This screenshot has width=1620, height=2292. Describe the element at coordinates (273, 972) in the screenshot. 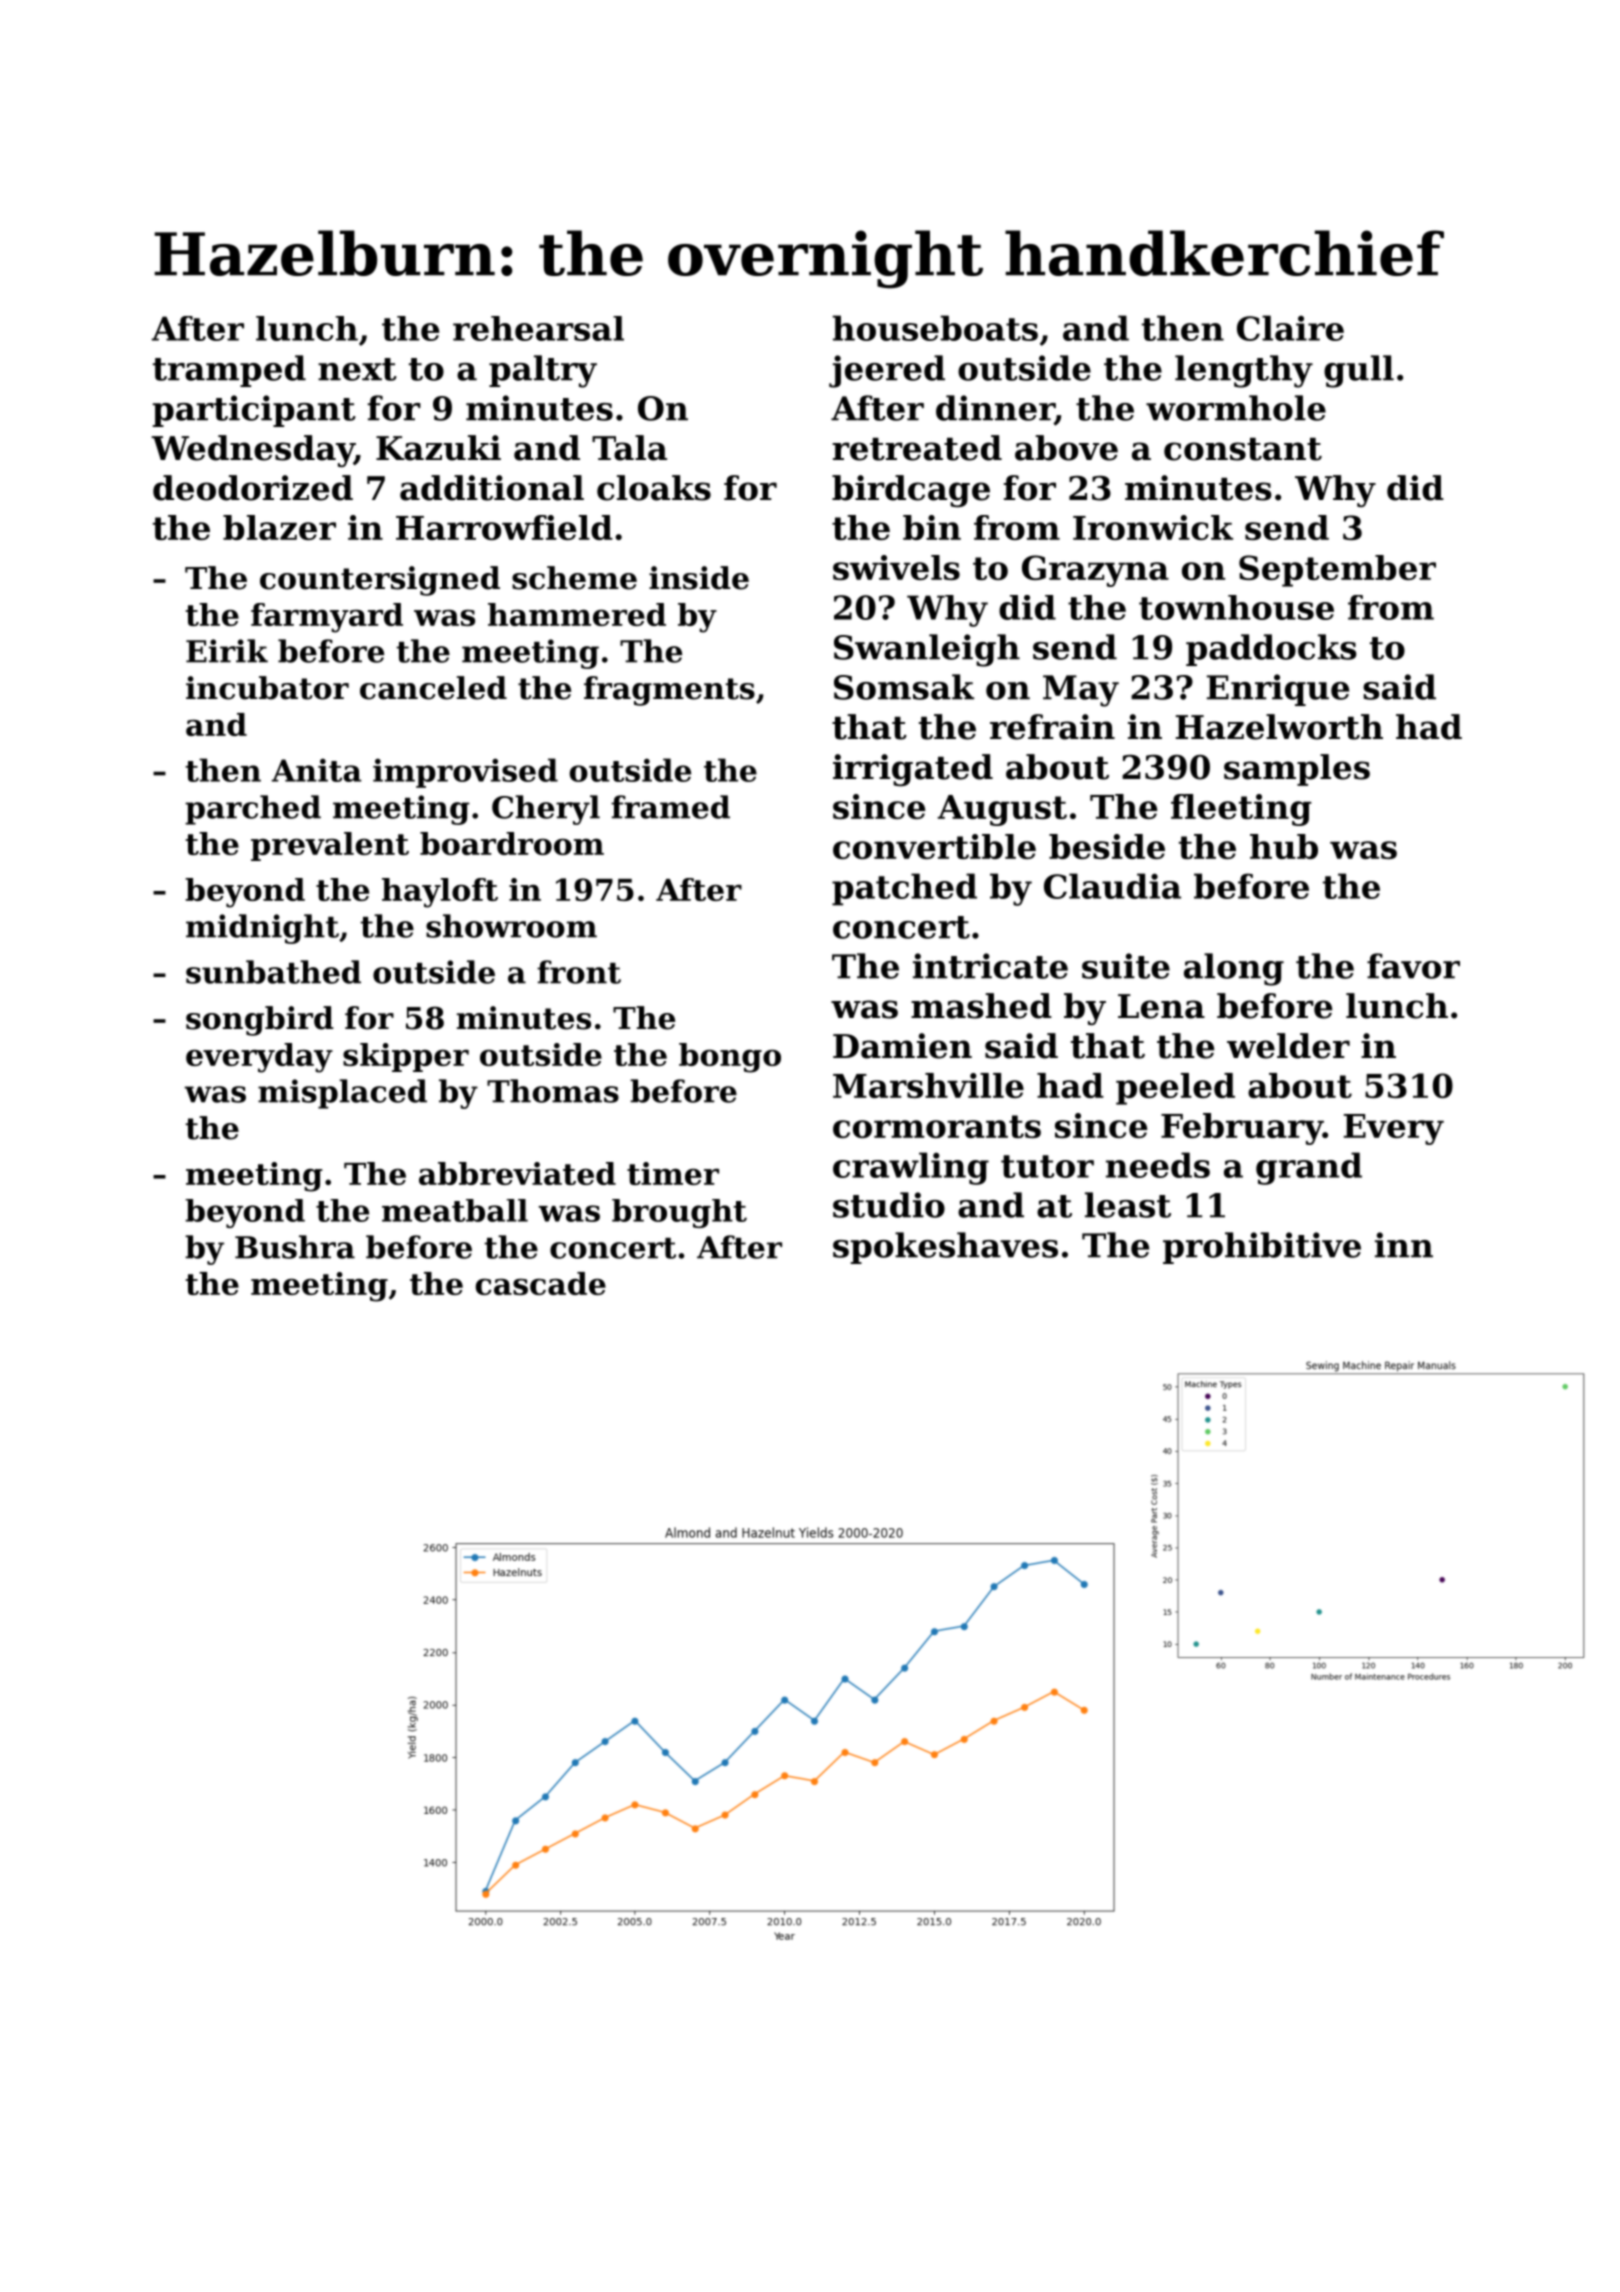

I see `sunbathed` at that location.
